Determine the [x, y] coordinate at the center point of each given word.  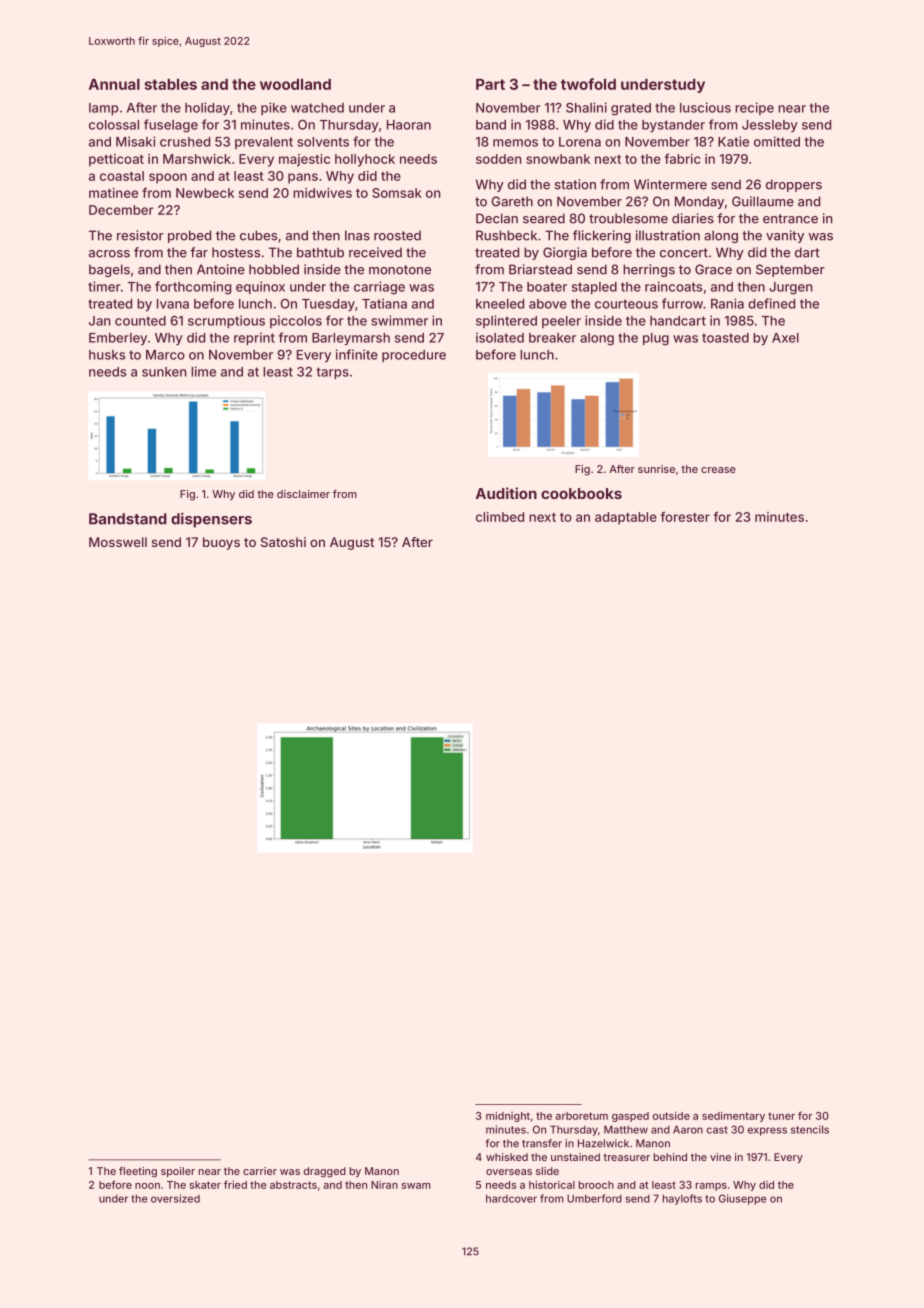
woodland [295, 84]
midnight [508, 1116]
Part [490, 84]
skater [205, 1185]
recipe [754, 108]
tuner [781, 1116]
